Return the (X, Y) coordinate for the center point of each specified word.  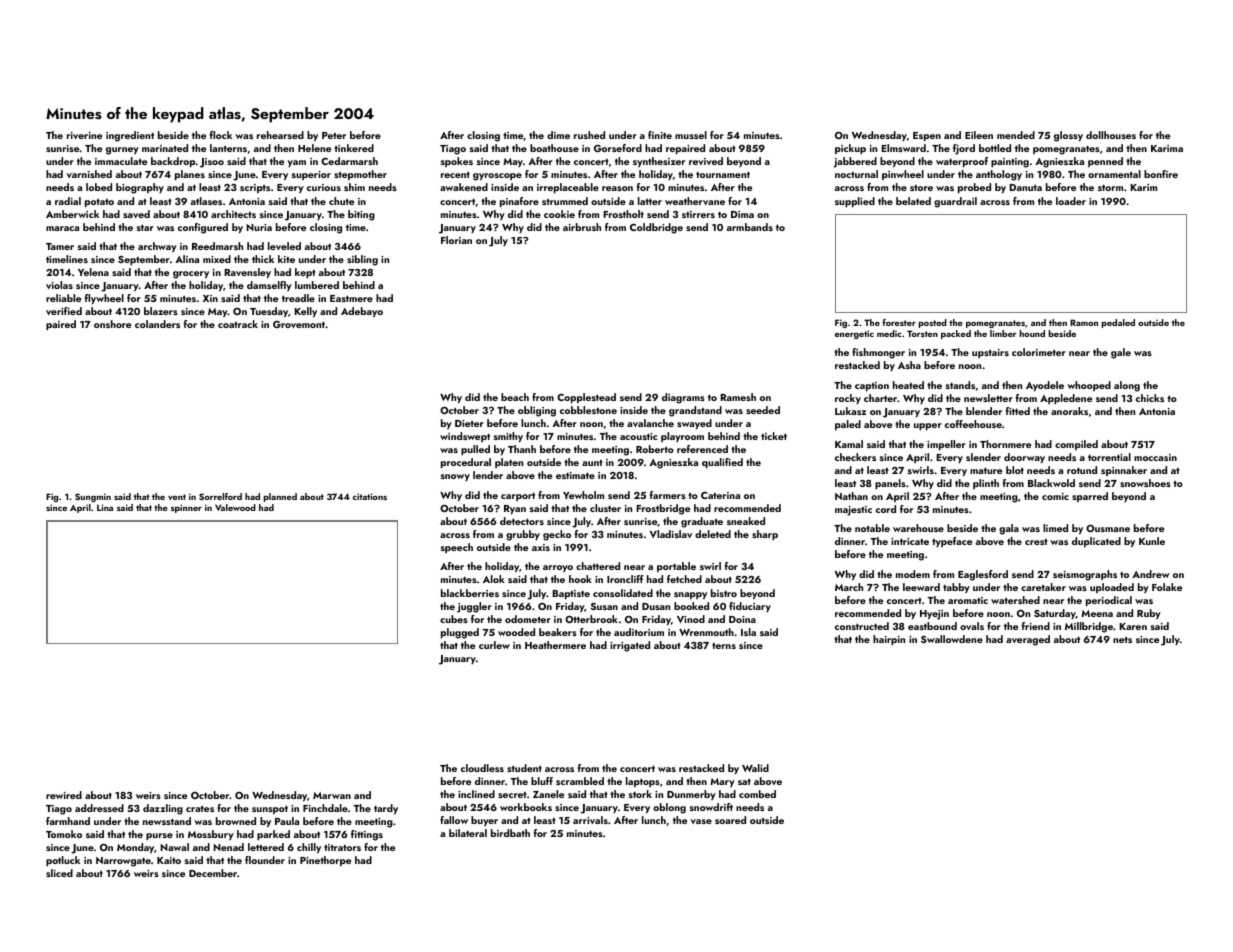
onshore (112, 324)
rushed (589, 135)
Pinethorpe (325, 861)
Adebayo (362, 312)
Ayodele (1045, 386)
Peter (334, 135)
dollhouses (1111, 135)
